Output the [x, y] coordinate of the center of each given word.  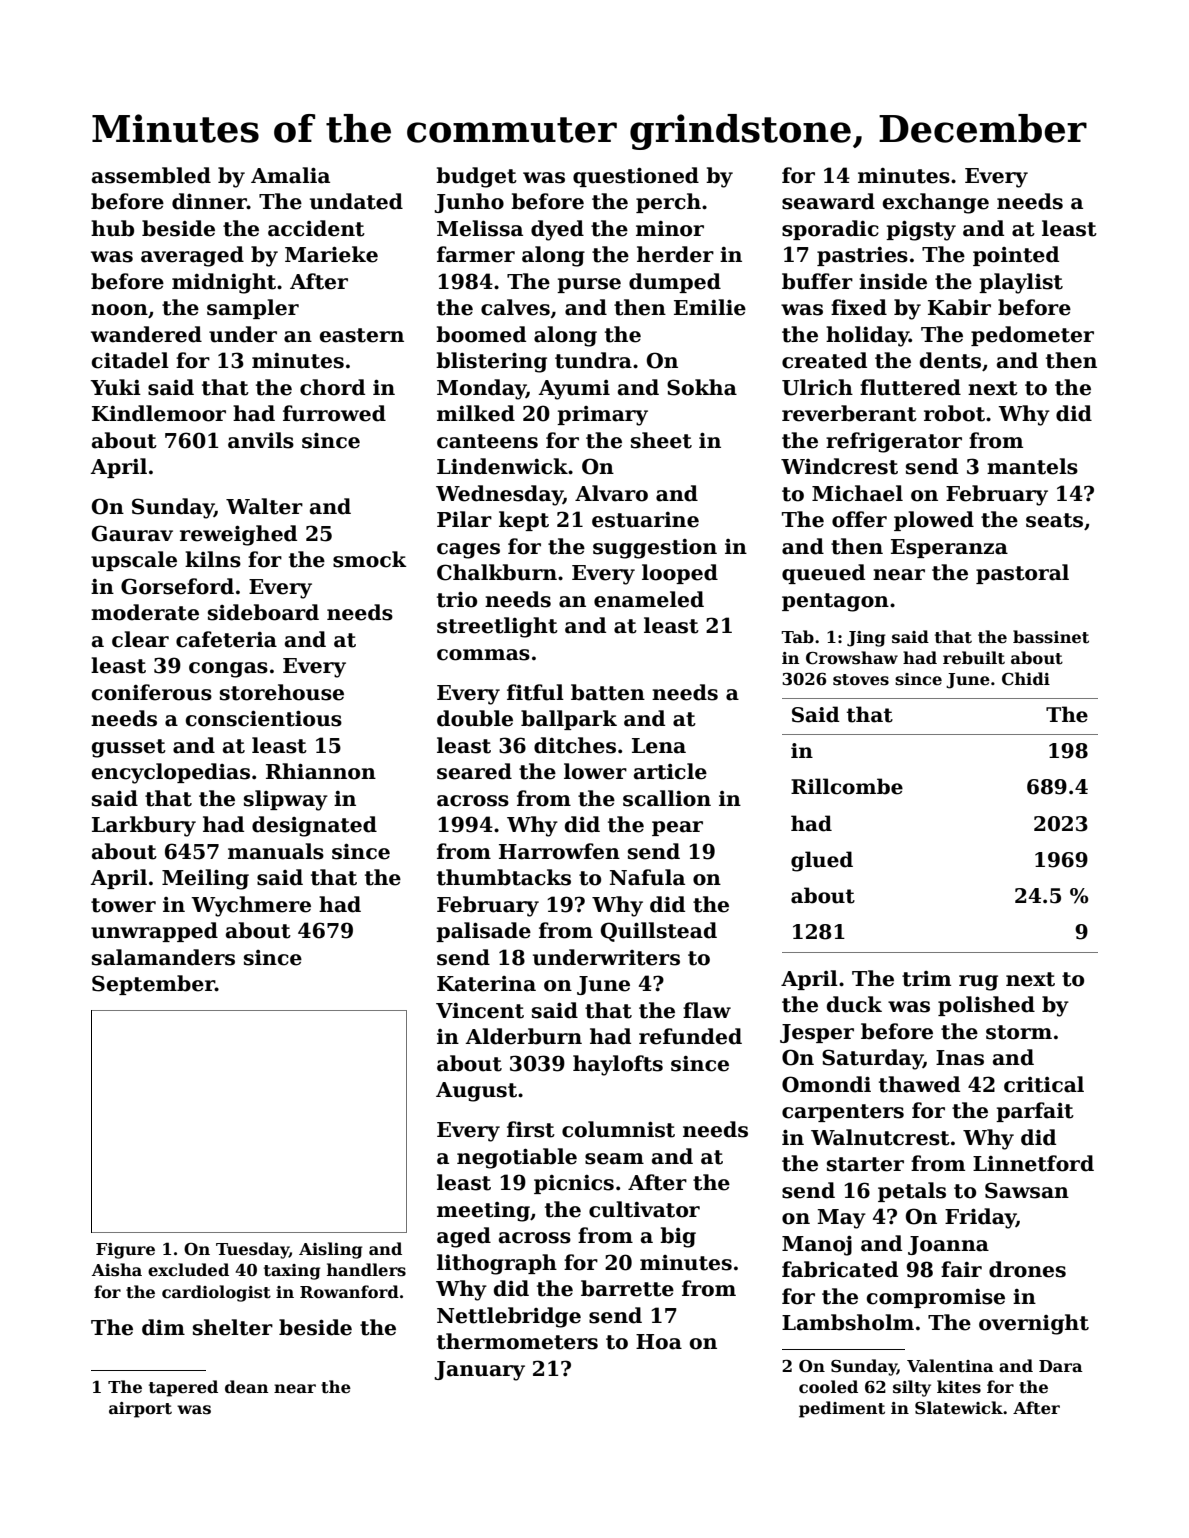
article [670, 771]
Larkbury [144, 826]
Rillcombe [847, 786]
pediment [842, 1409]
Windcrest [839, 466]
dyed [557, 230]
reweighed [238, 535]
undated [356, 201]
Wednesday [499, 495]
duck [854, 1004]
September [153, 985]
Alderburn [523, 1036]
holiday [867, 336]
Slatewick [959, 1408]
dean [247, 1386]
